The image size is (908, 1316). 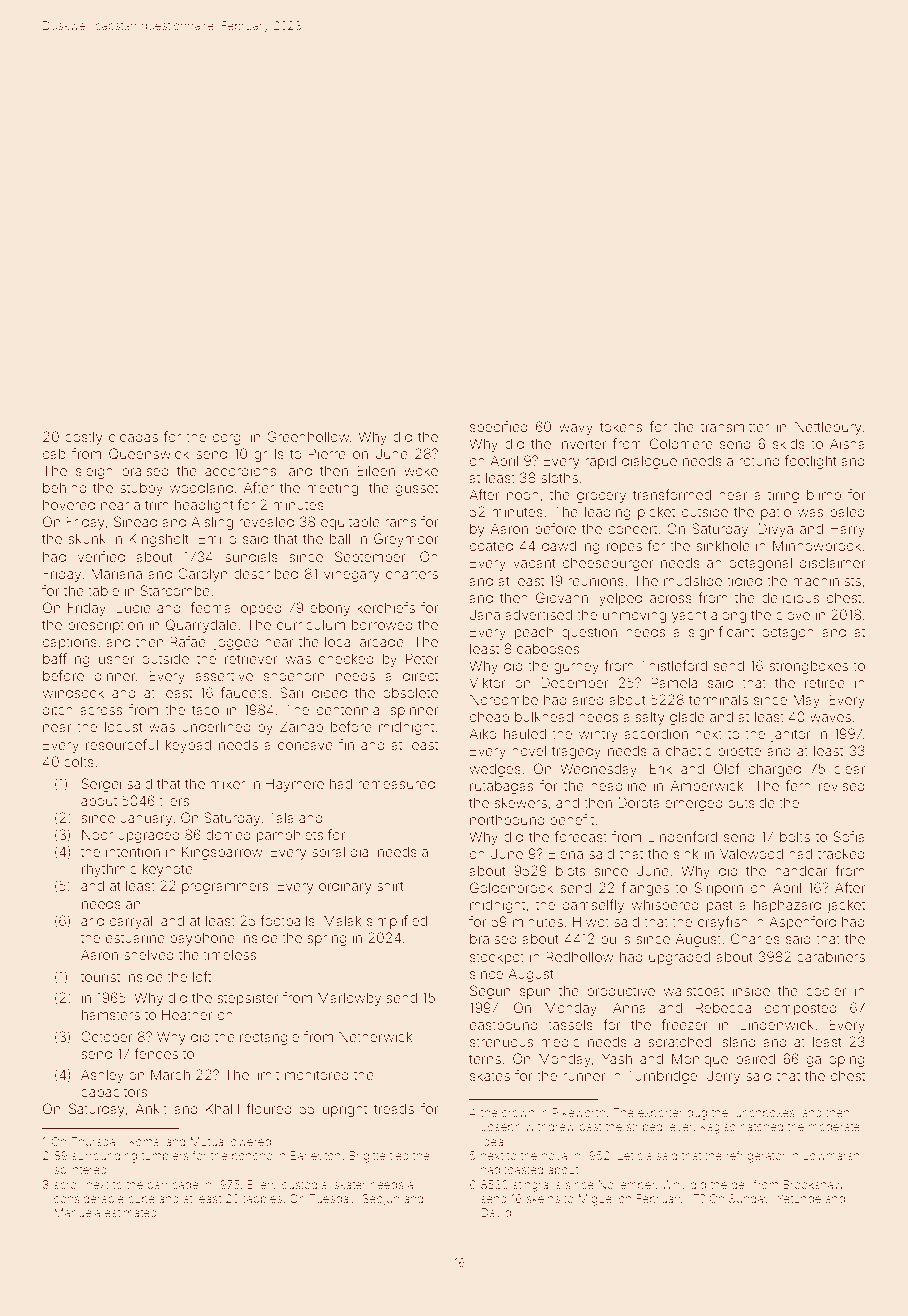 What do you see at coordinates (499, 428) in the page?
I see `specified` at bounding box center [499, 428].
